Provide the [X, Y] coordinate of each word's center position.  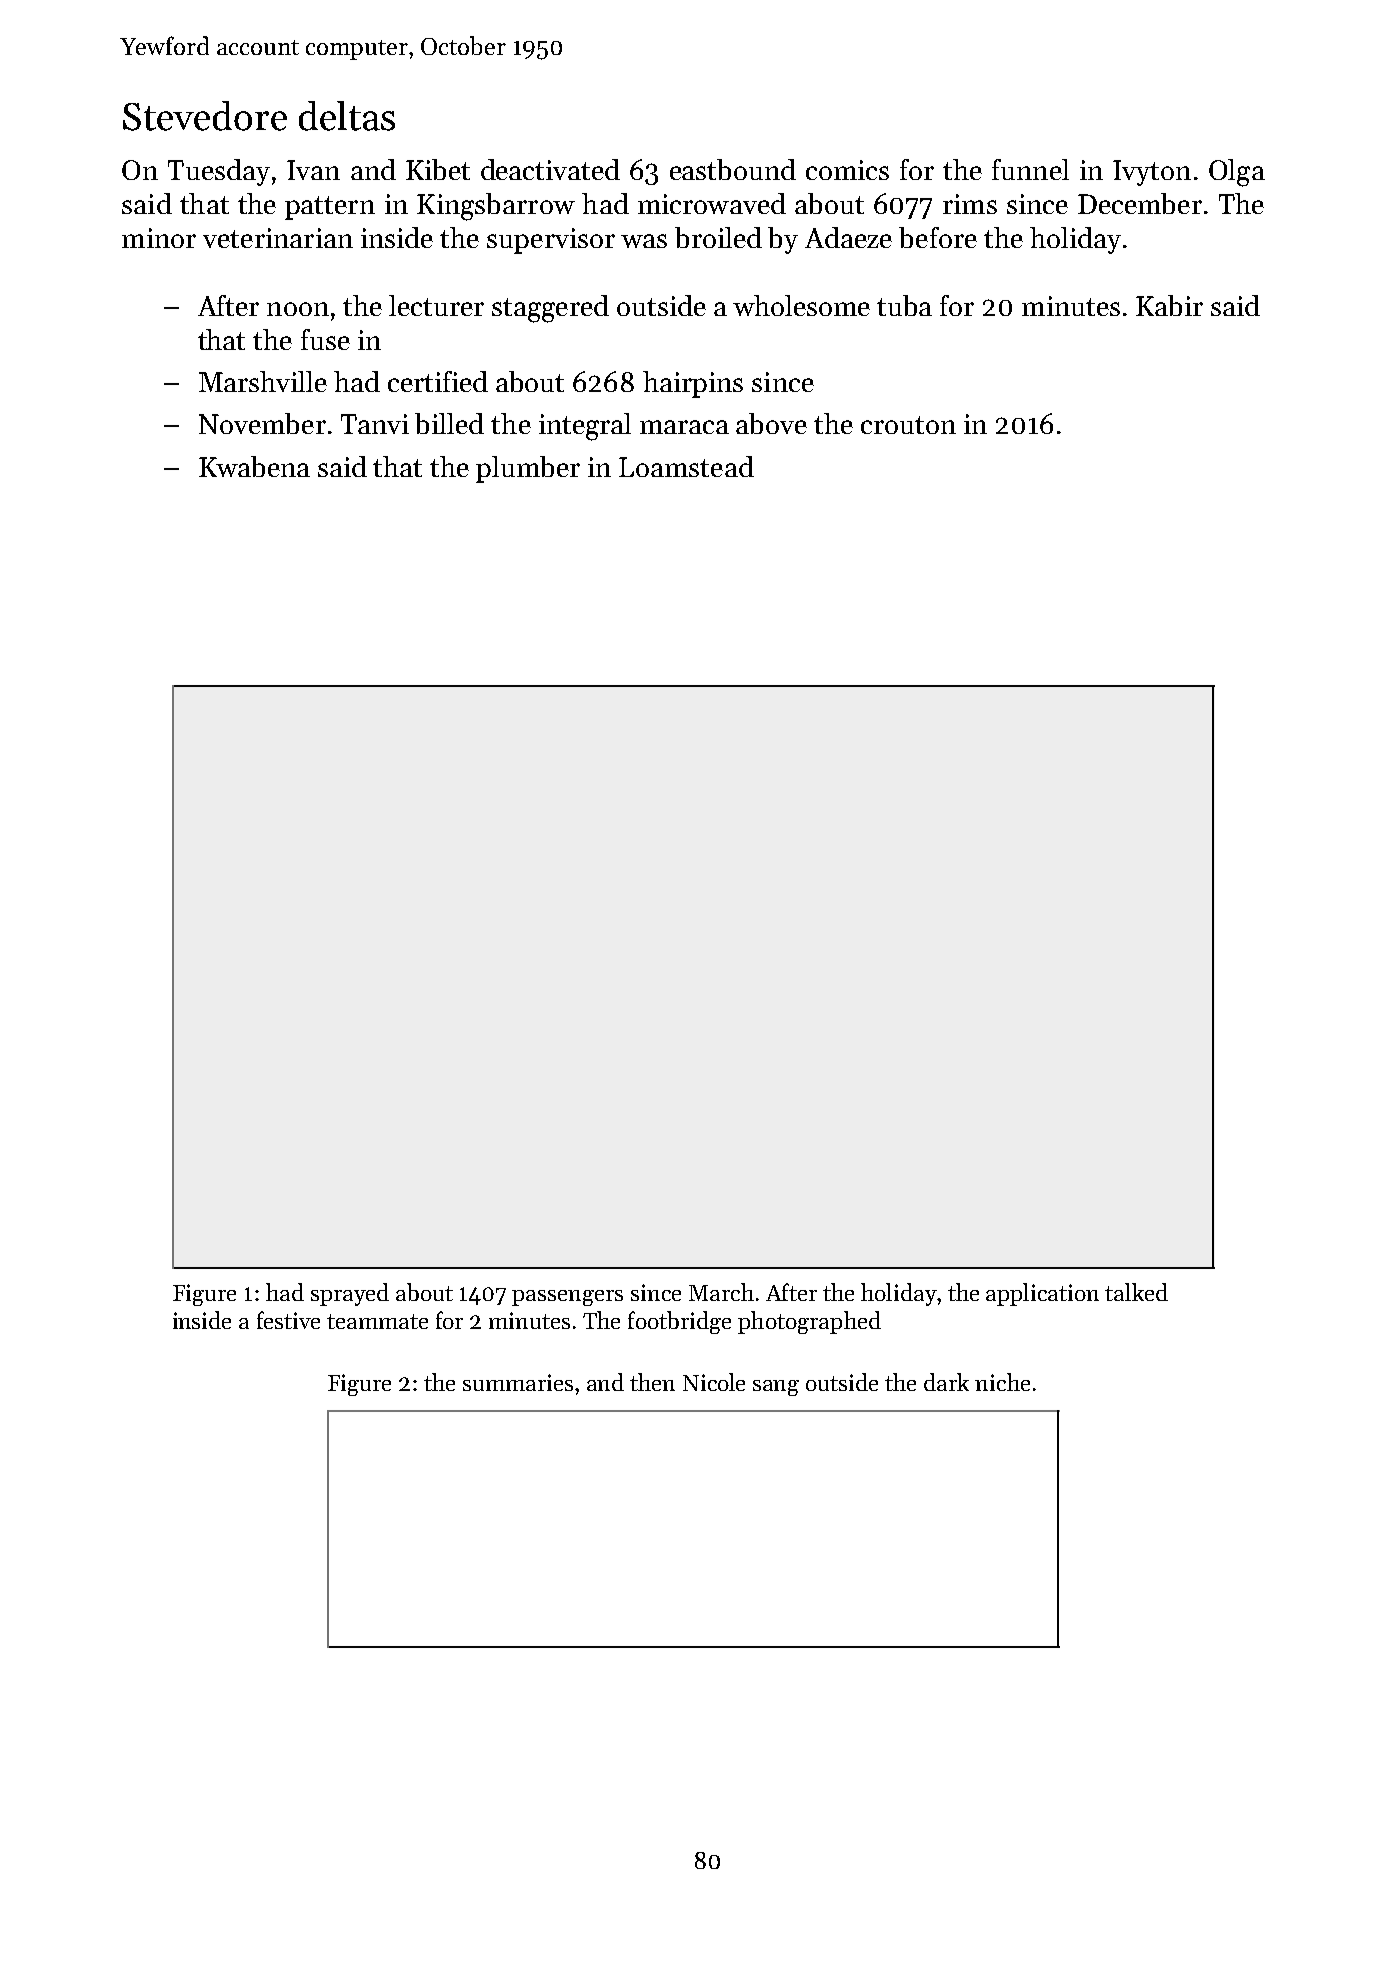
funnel [1030, 169]
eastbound [733, 169]
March [721, 1292]
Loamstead [686, 466]
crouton [908, 425]
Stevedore [205, 116]
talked [1136, 1292]
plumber [528, 469]
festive [288, 1320]
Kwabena [254, 466]
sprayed [350, 1294]
